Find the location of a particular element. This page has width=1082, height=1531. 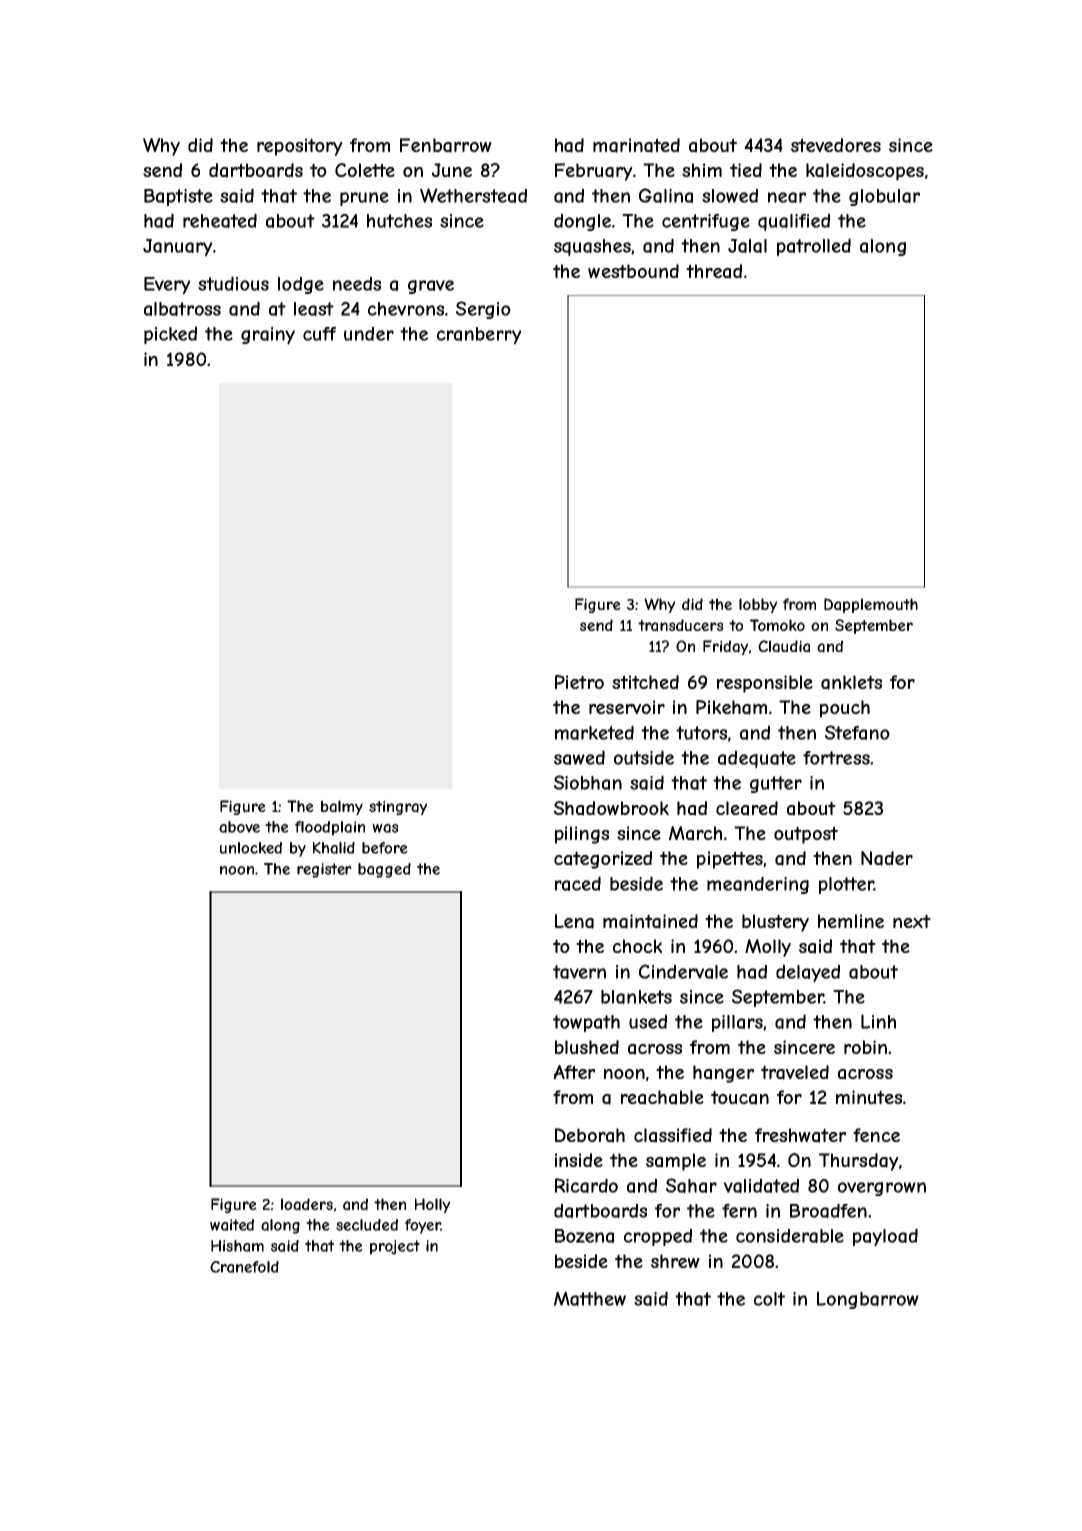

Matthew is located at coordinates (590, 1298).
